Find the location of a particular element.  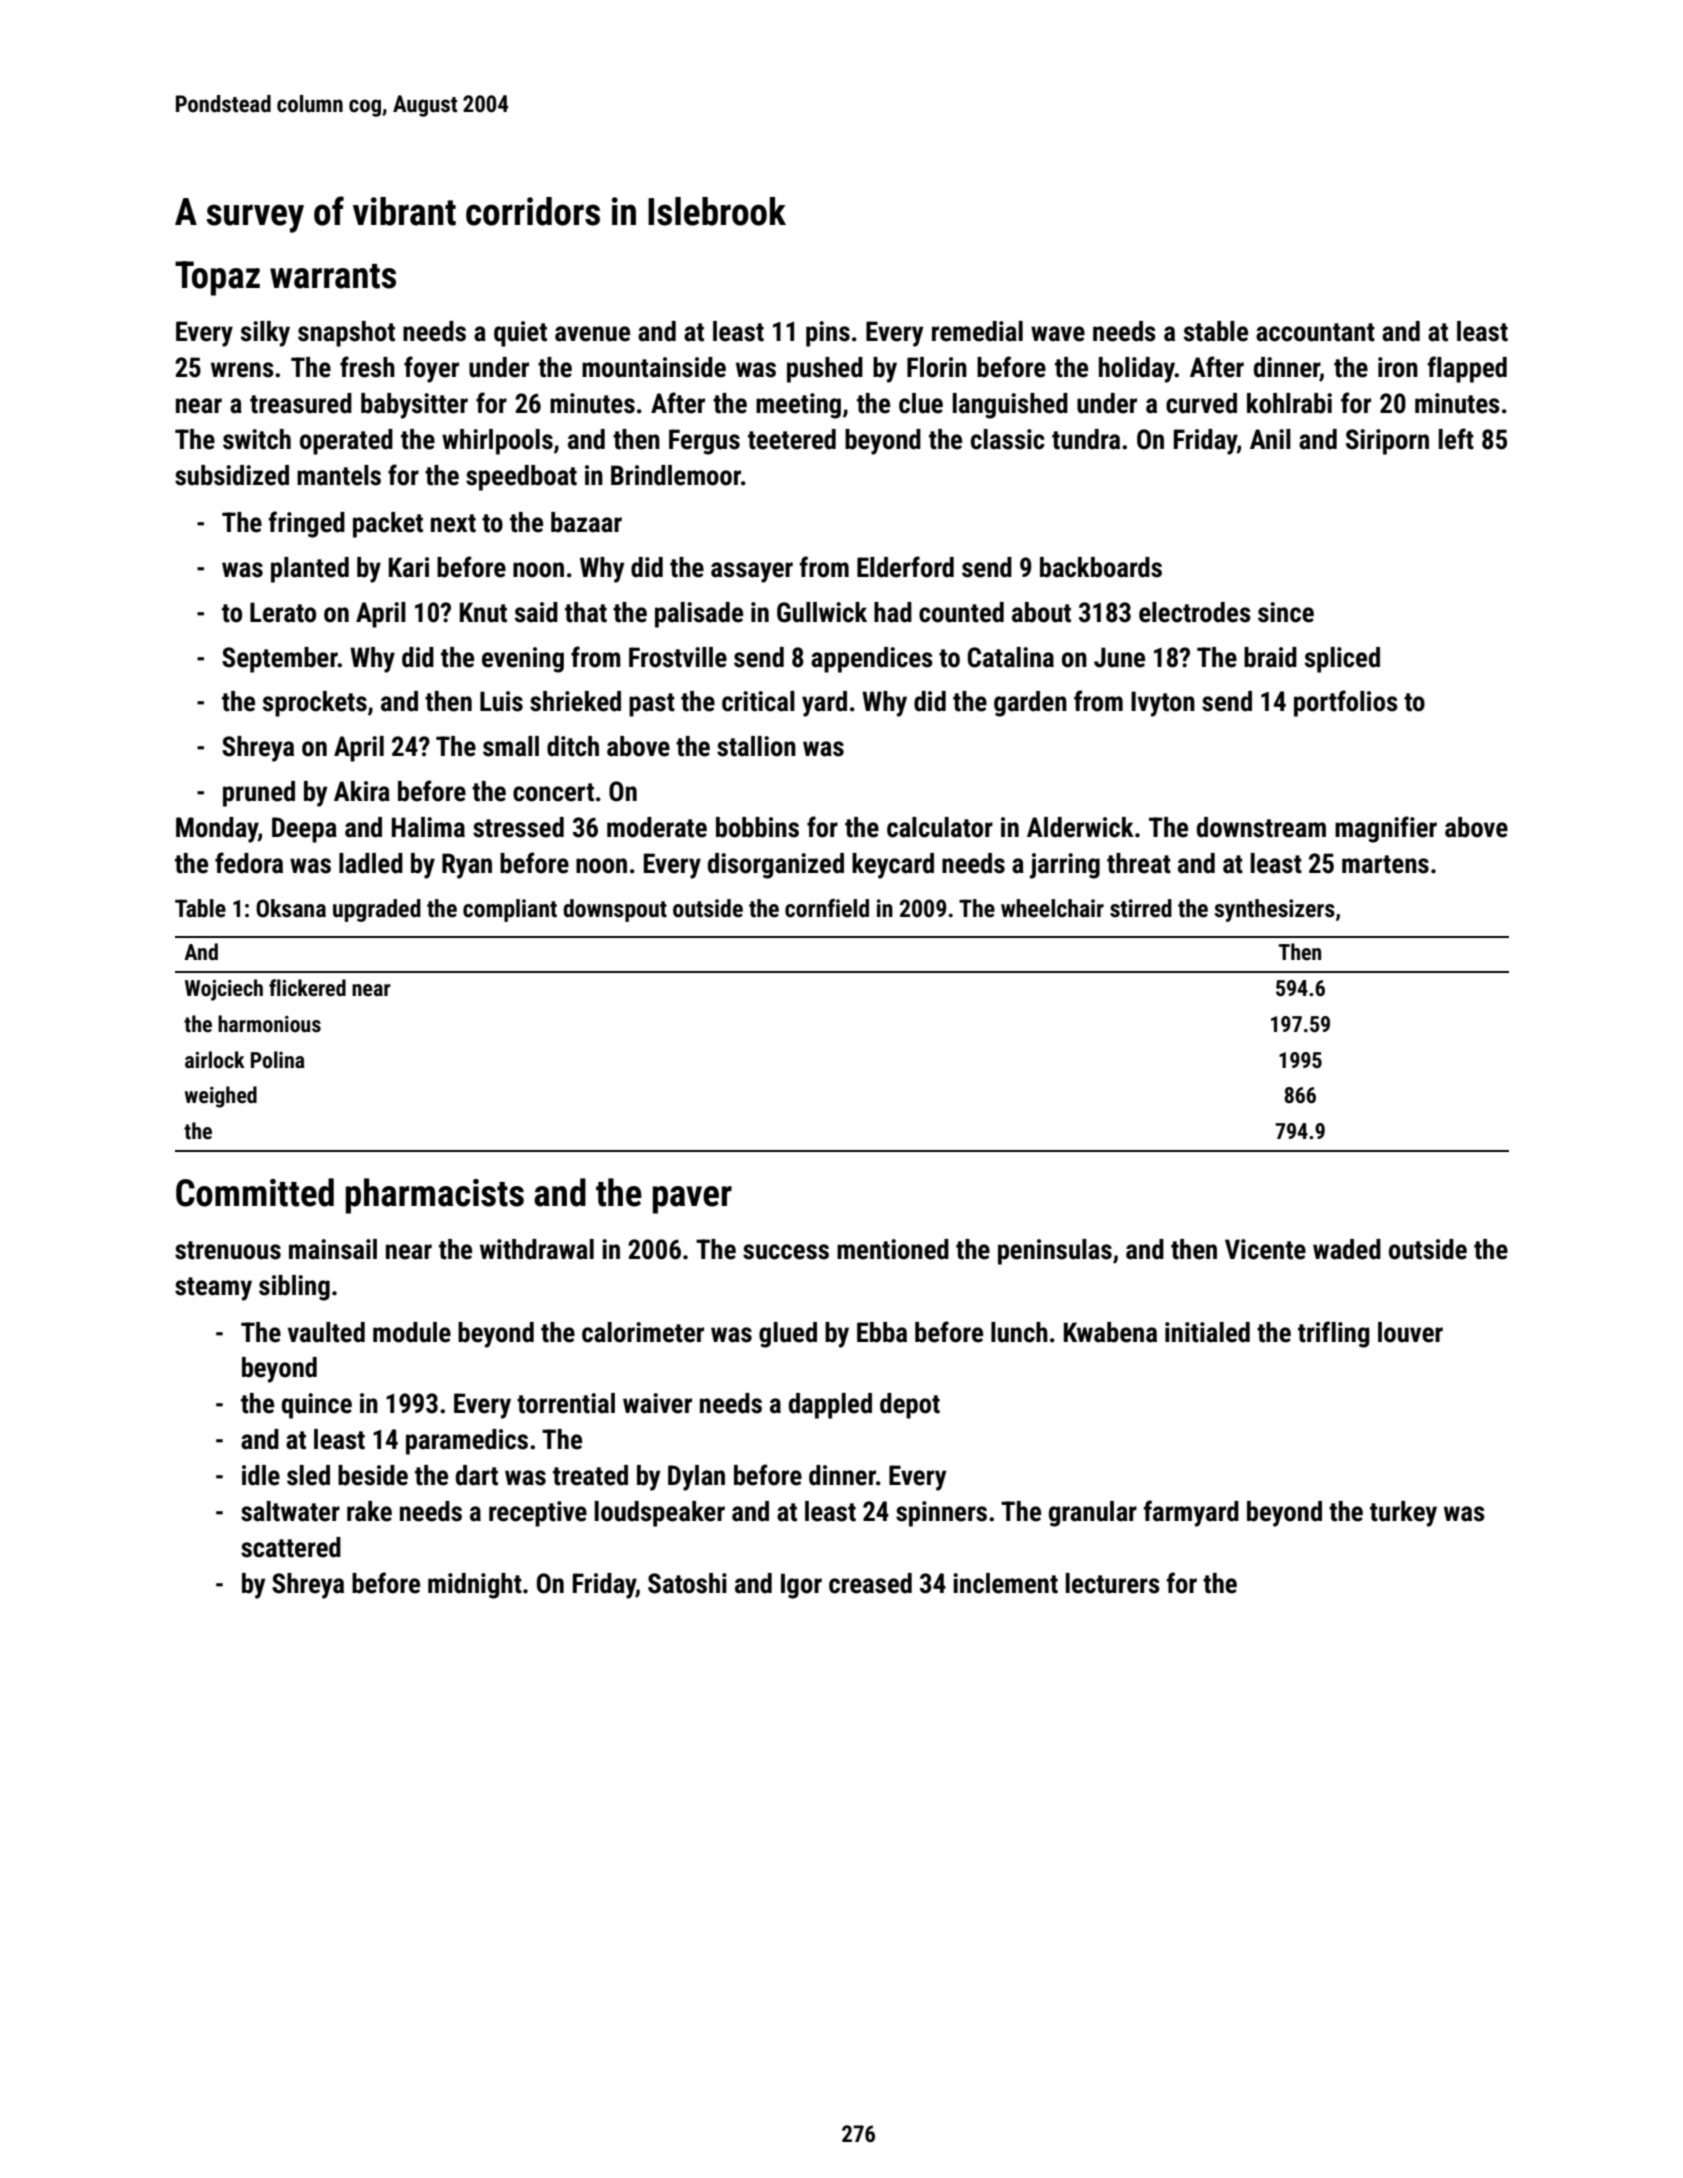

midnight is located at coordinates (475, 1586).
